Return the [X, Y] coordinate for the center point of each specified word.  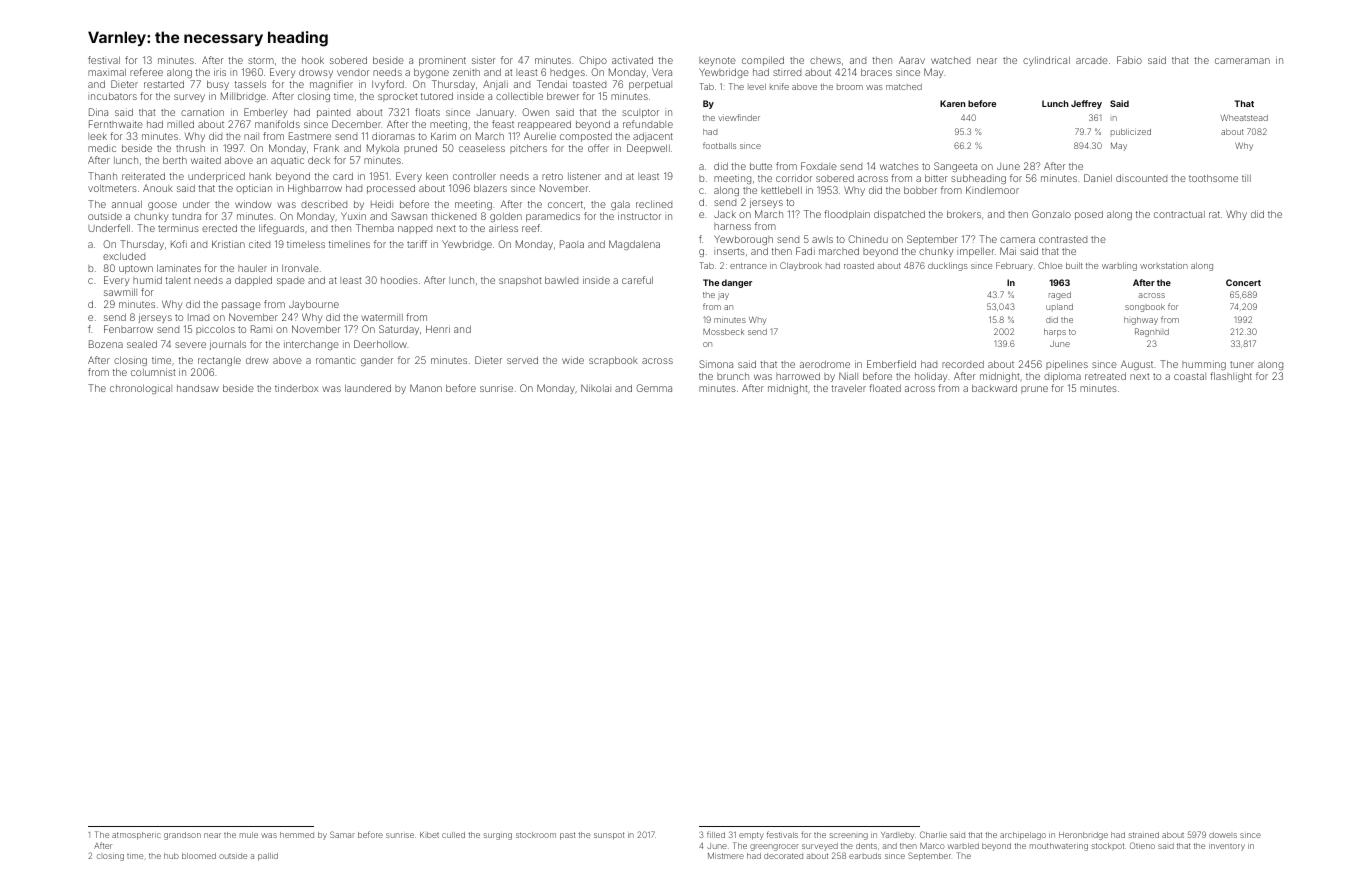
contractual [1179, 214]
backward [994, 388]
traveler [848, 388]
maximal [107, 72]
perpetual [650, 85]
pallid [268, 857]
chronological [141, 389]
